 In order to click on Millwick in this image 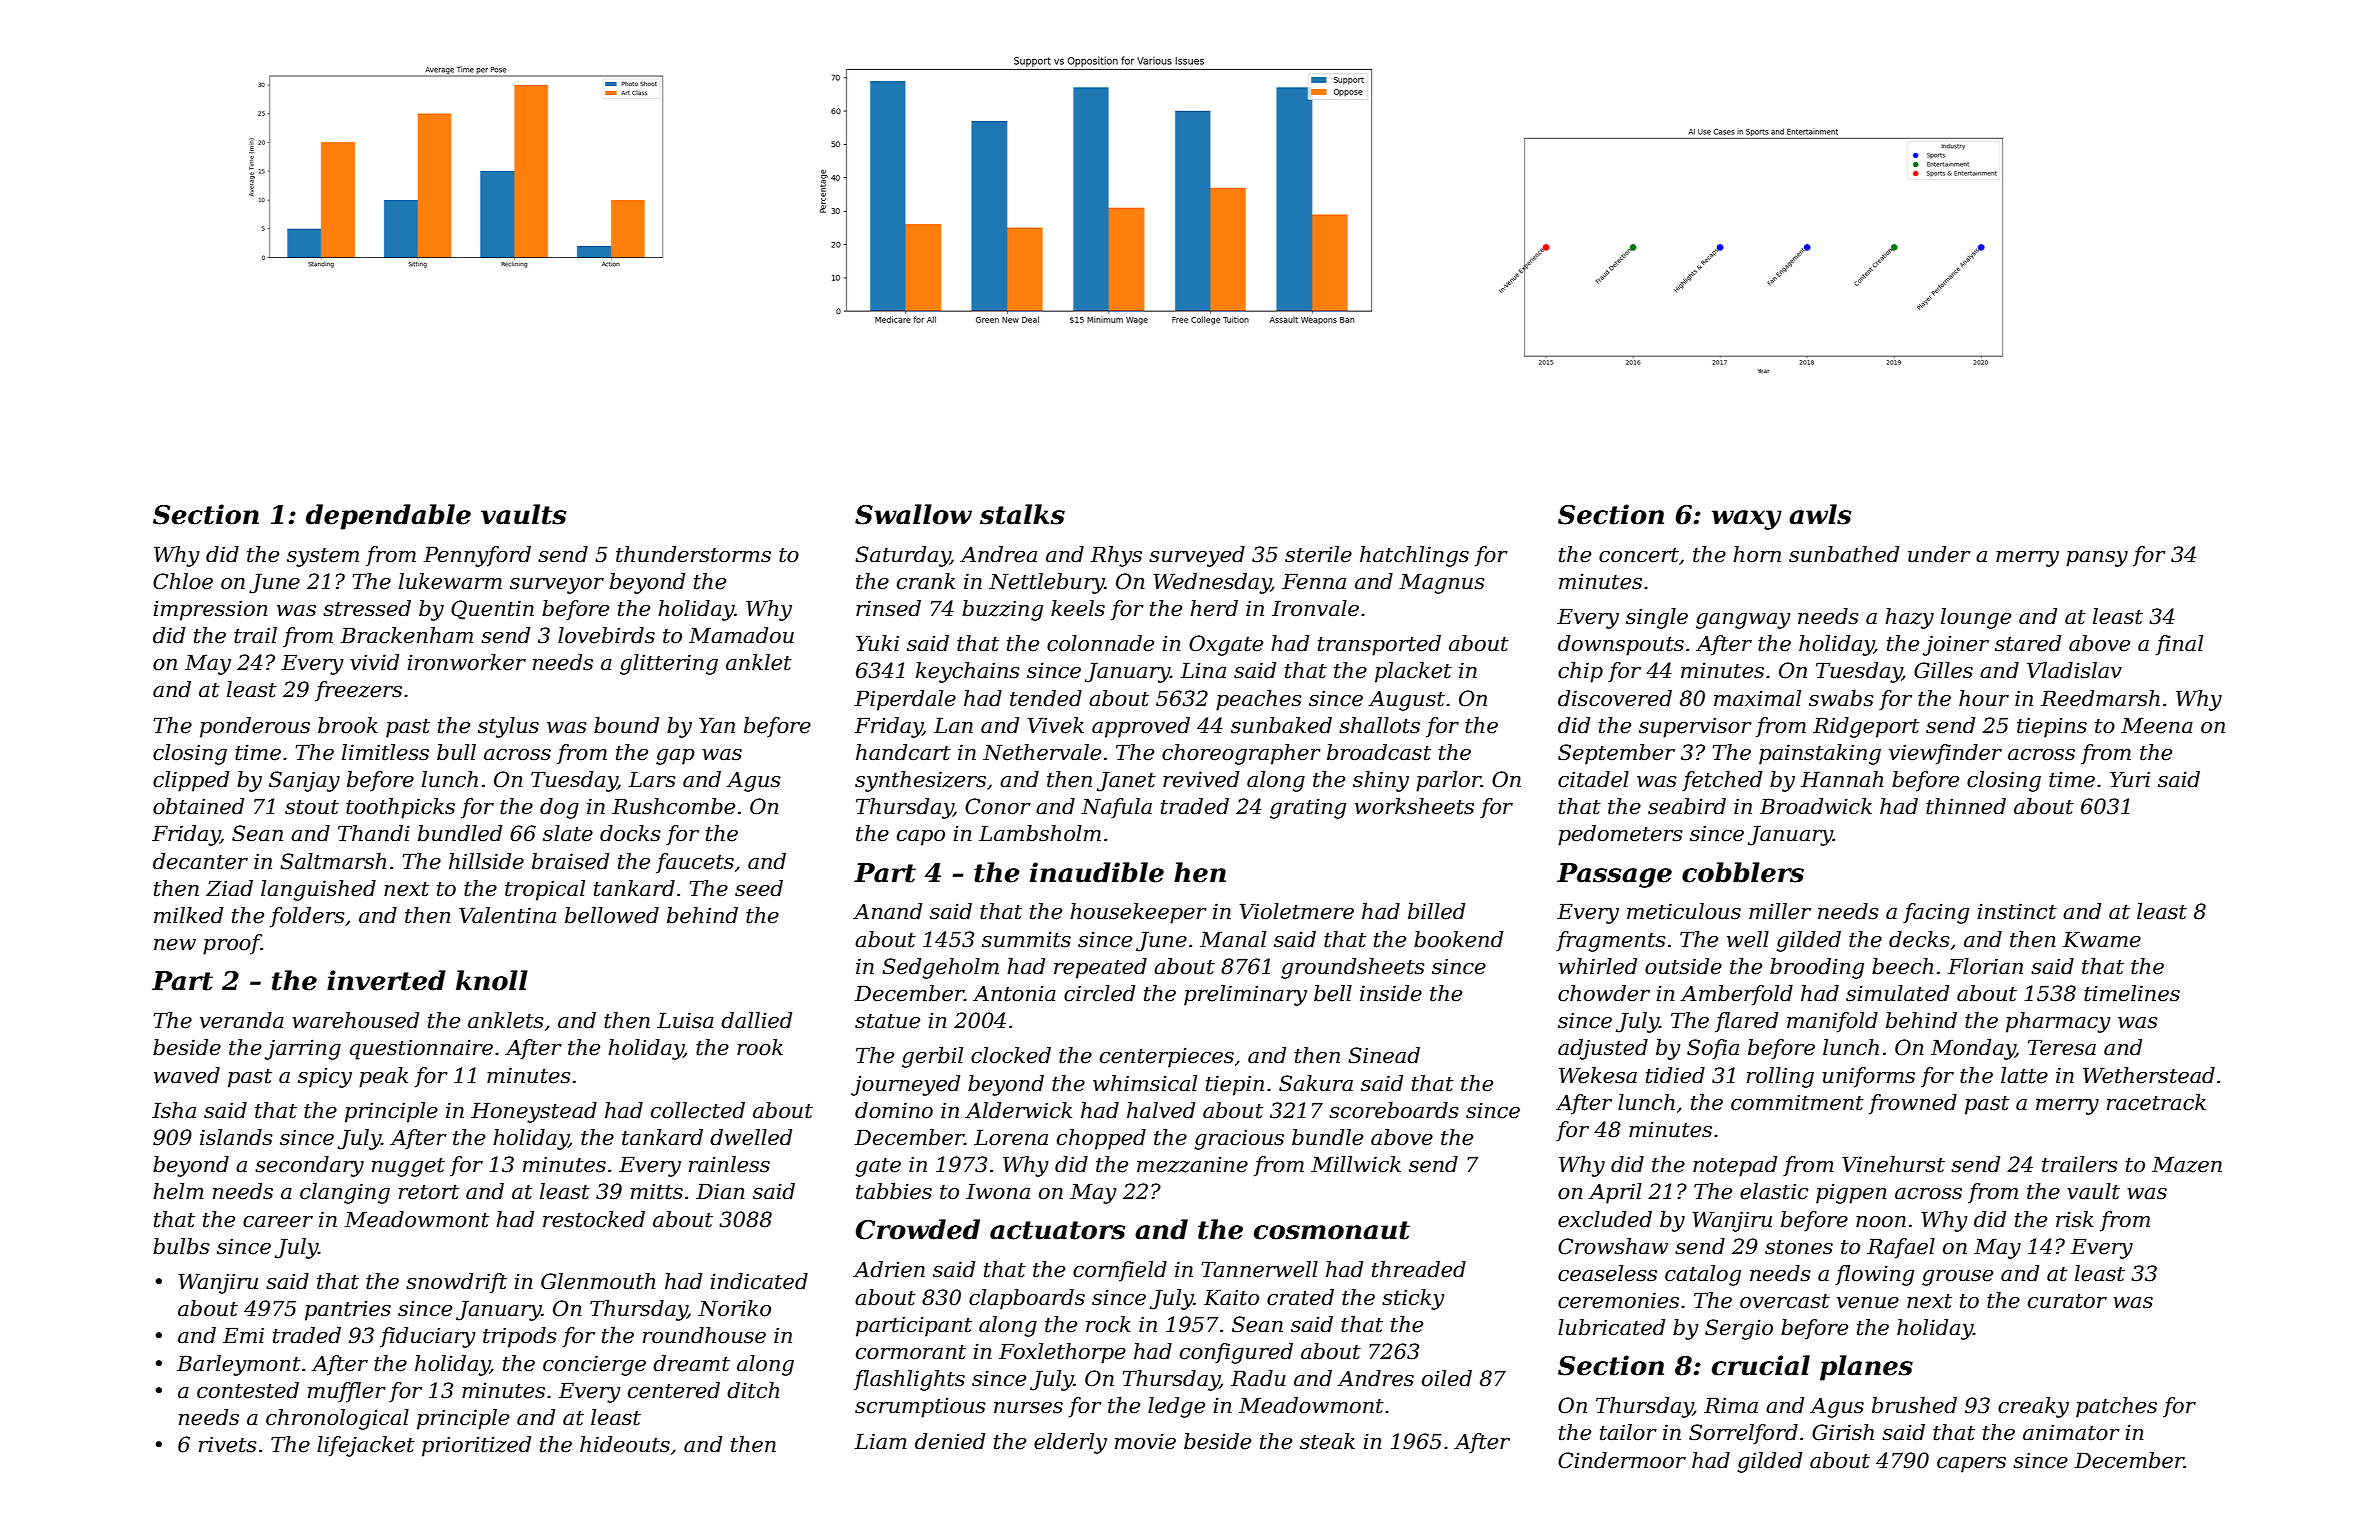, I will do `click(1356, 1164)`.
